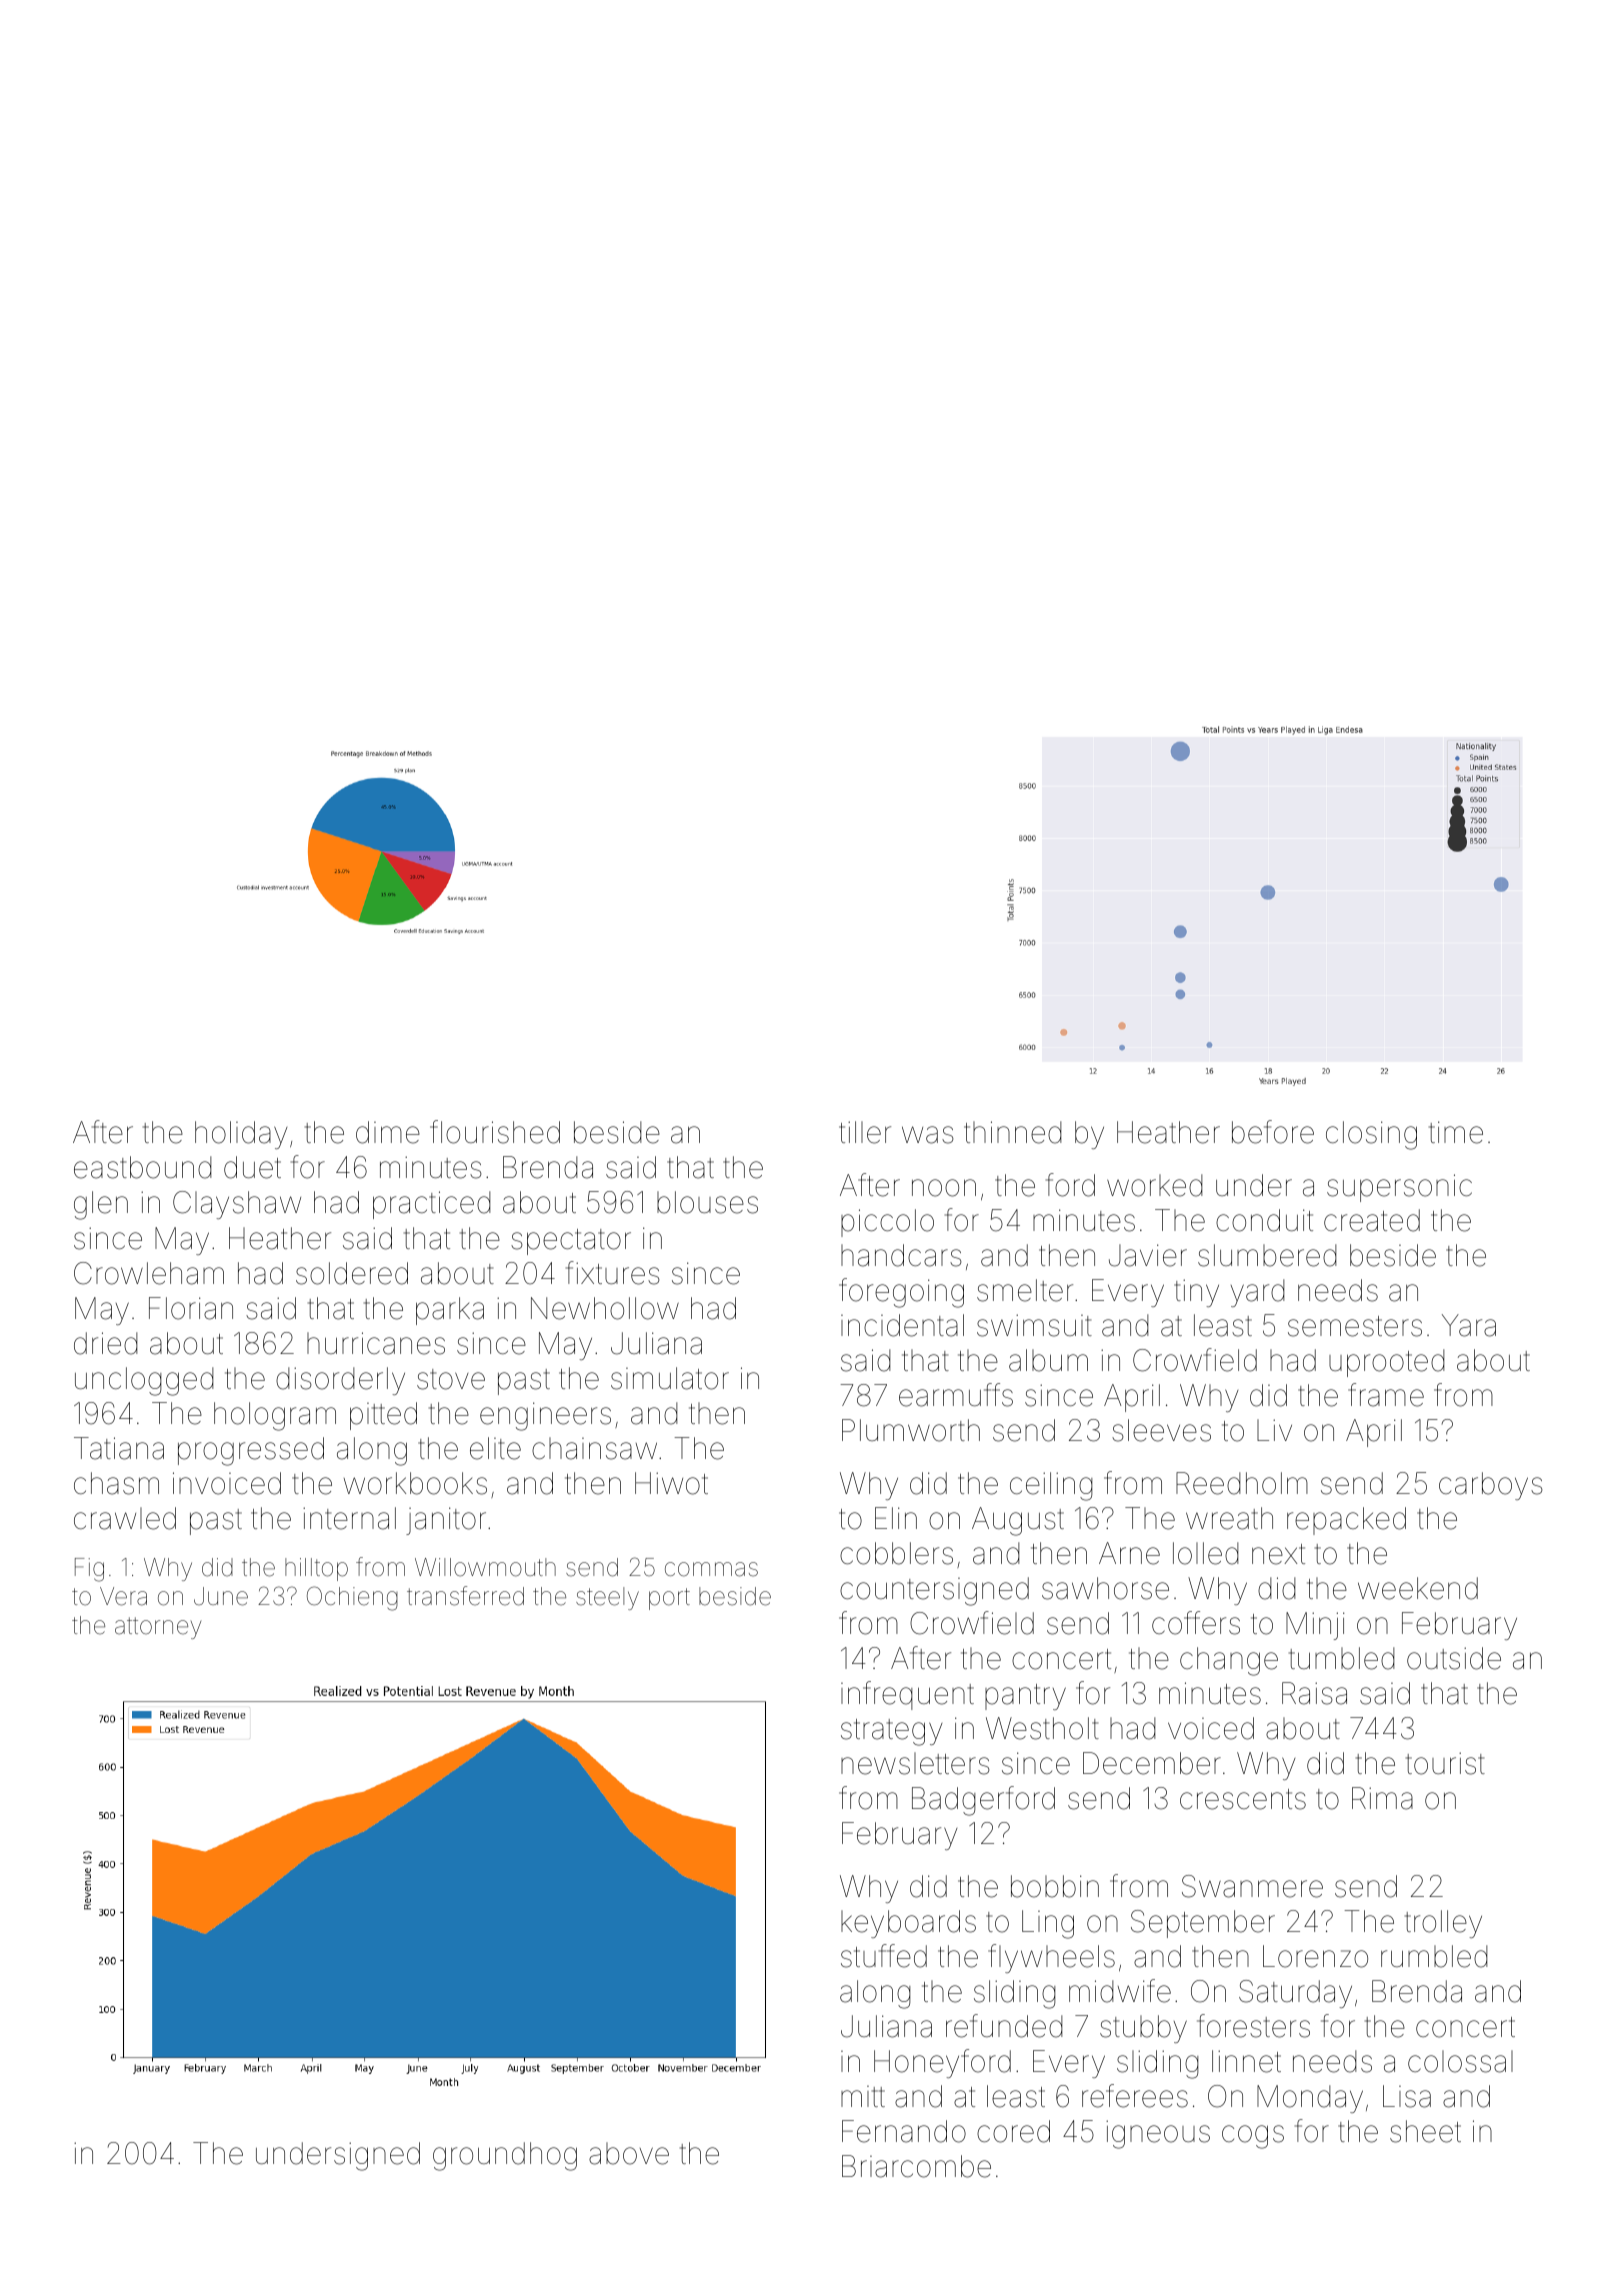  I want to click on Ochieng, so click(352, 1598).
